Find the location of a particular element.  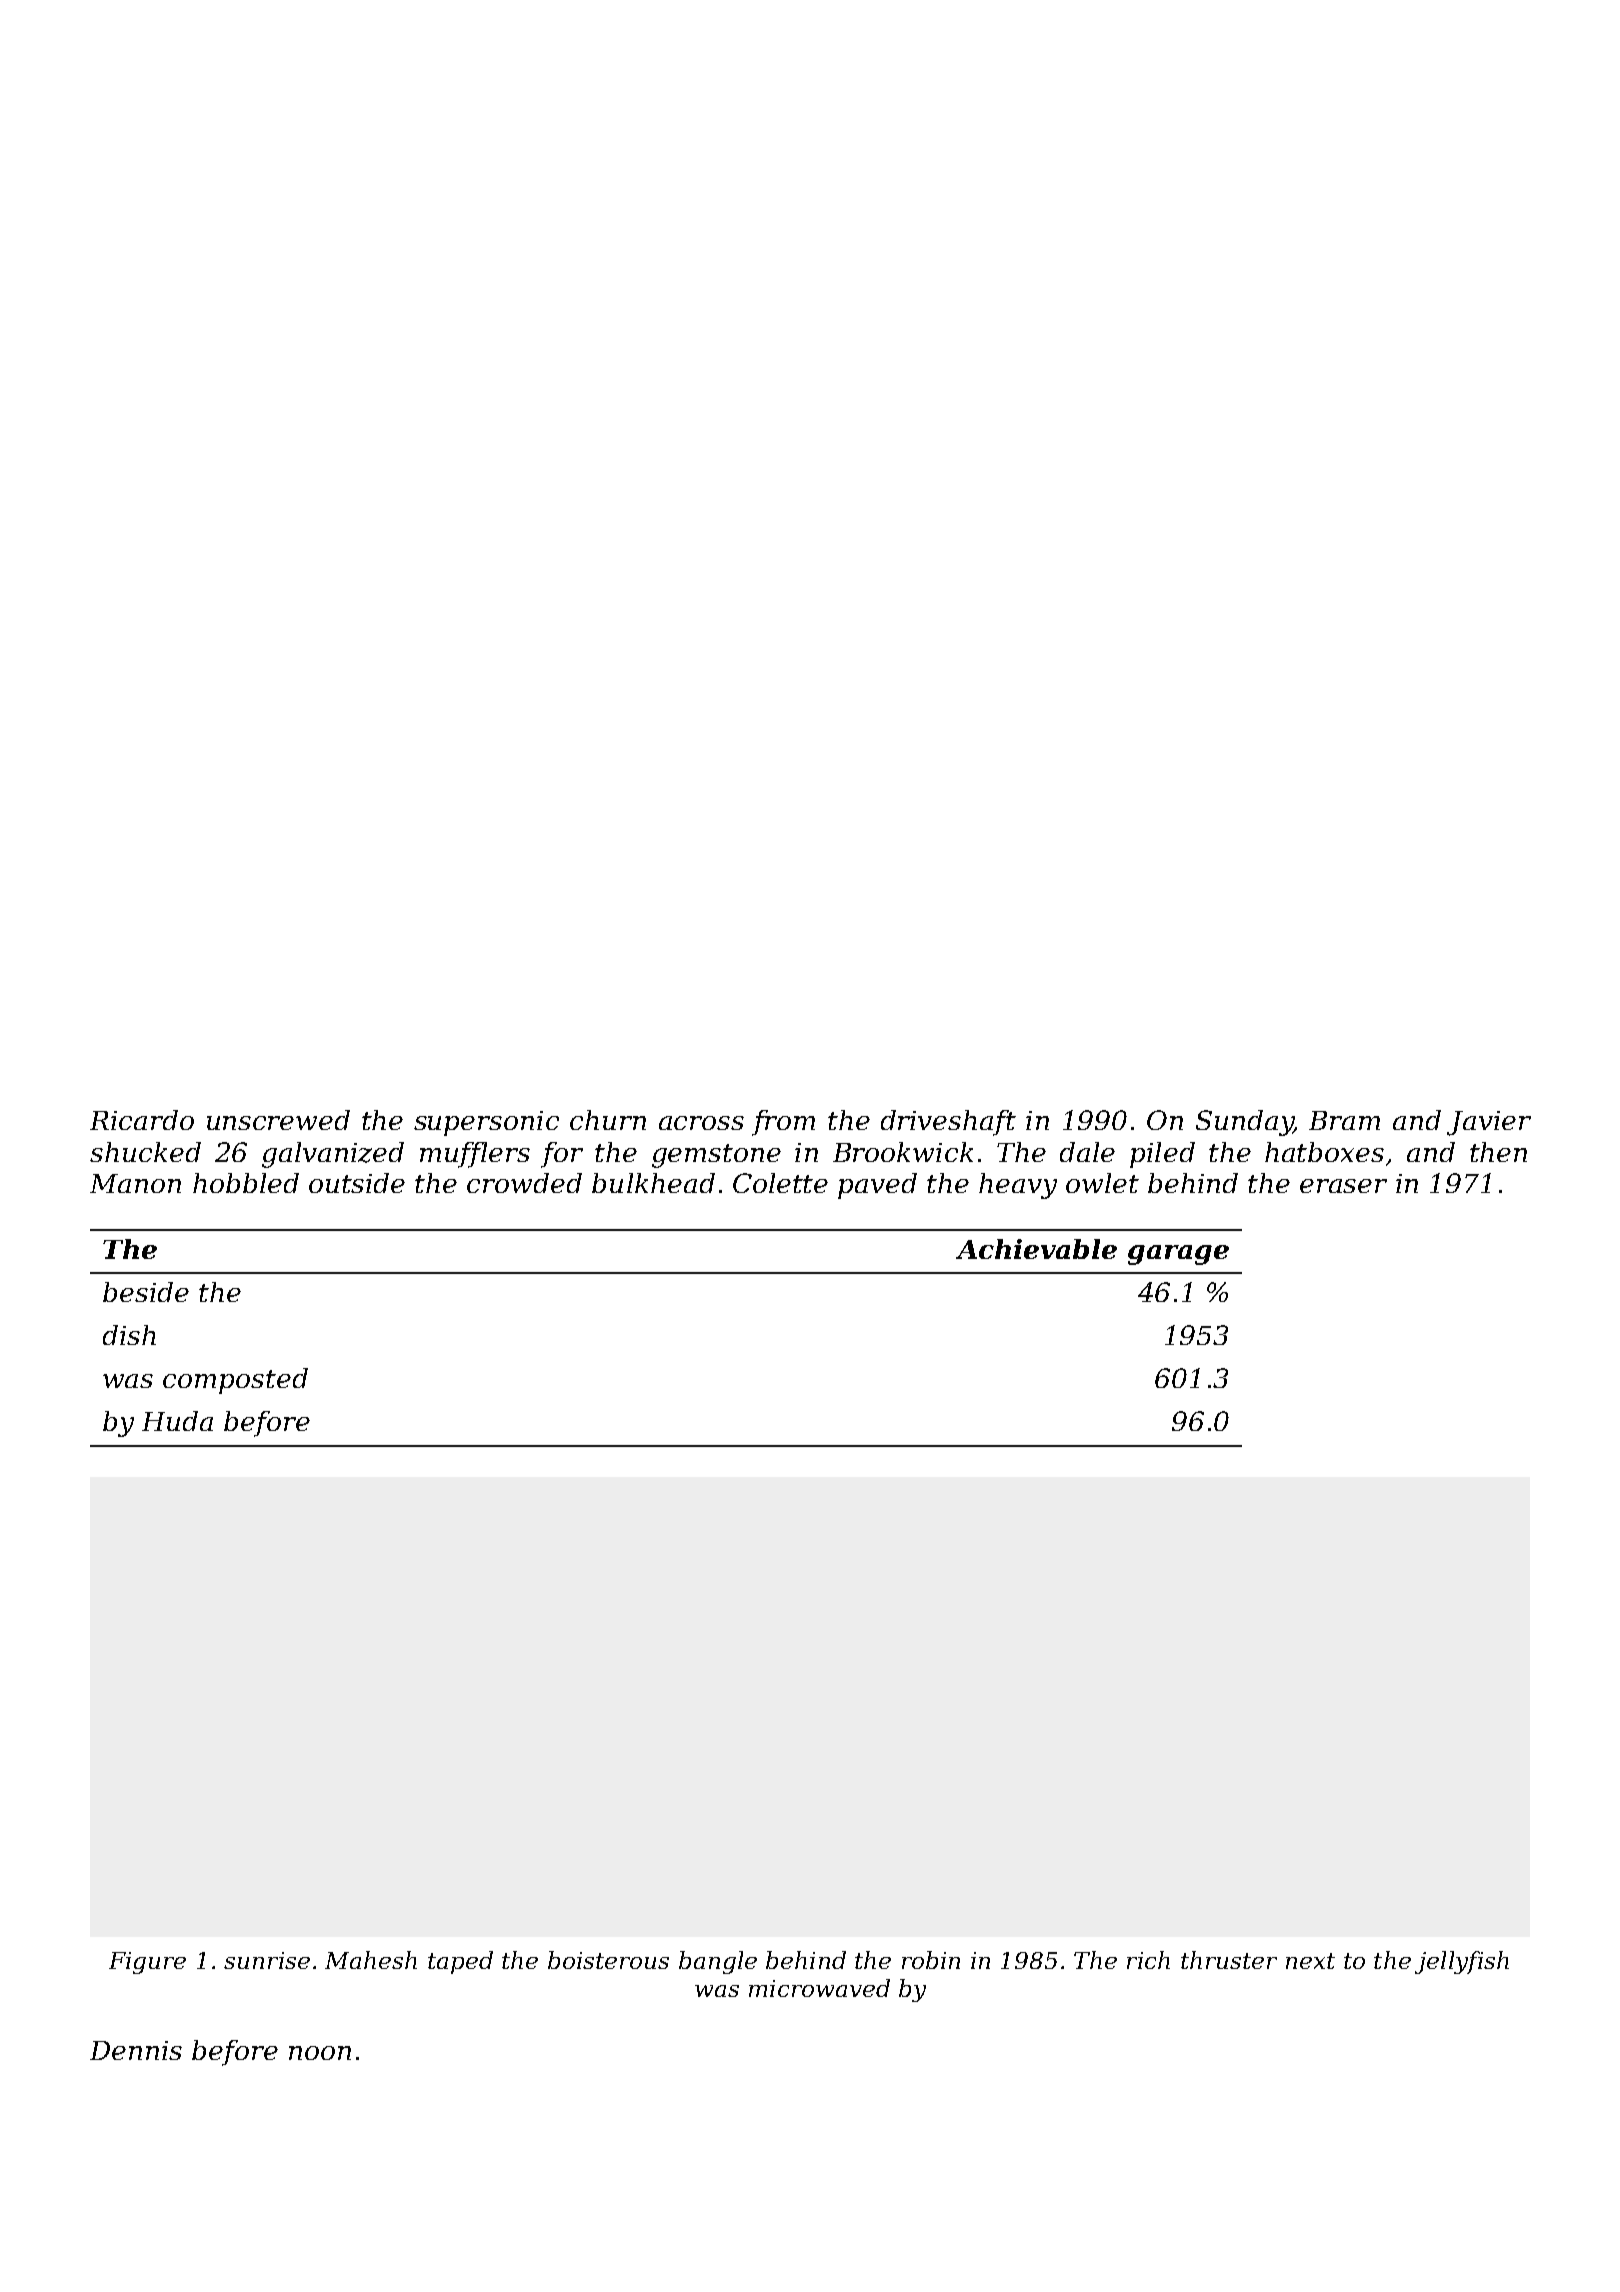

beside is located at coordinates (146, 1292).
